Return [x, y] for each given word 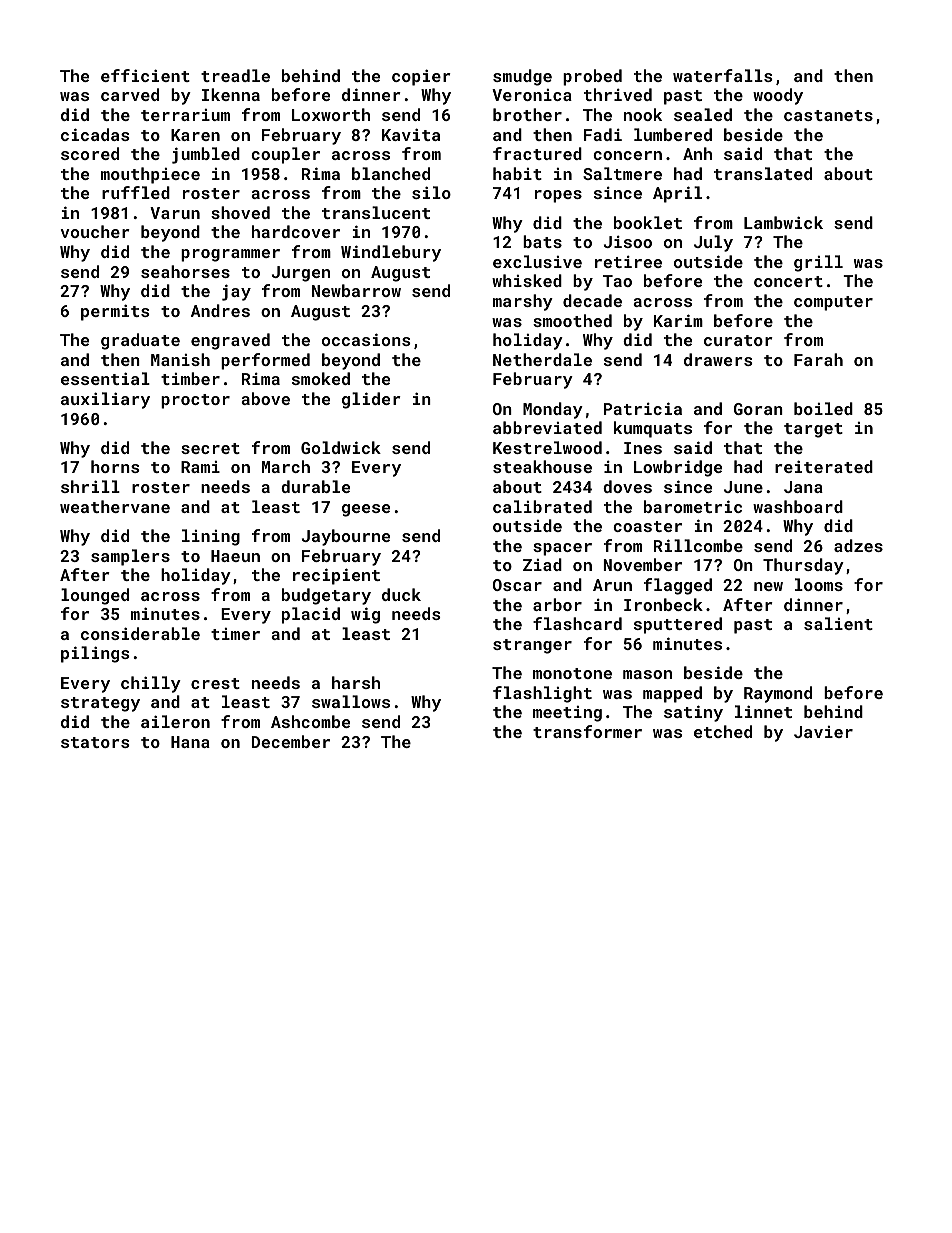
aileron [175, 721]
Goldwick [341, 447]
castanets [828, 115]
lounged [95, 596]
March [286, 466]
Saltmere [622, 173]
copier [421, 77]
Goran [758, 409]
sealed [703, 114]
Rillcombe [698, 545]
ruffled [136, 192]
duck [401, 594]
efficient [145, 75]
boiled [823, 408]
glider [371, 400]
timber [190, 378]
